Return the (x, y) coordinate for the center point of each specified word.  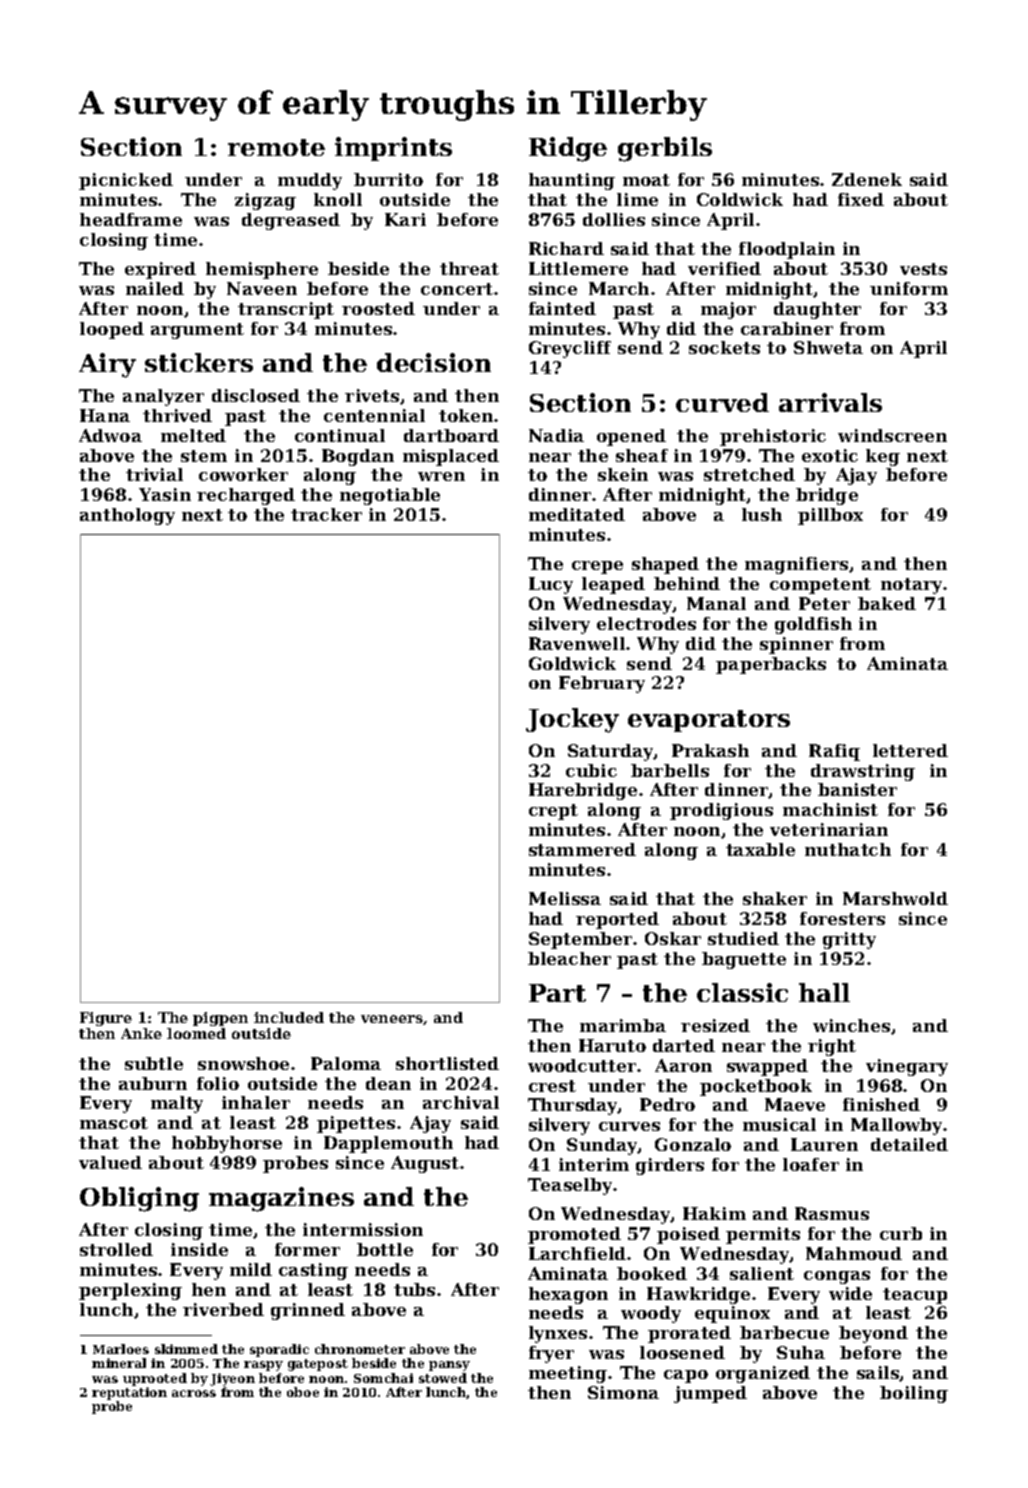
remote (276, 147)
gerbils (665, 149)
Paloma (346, 1063)
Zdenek (867, 179)
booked (652, 1273)
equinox (732, 1314)
